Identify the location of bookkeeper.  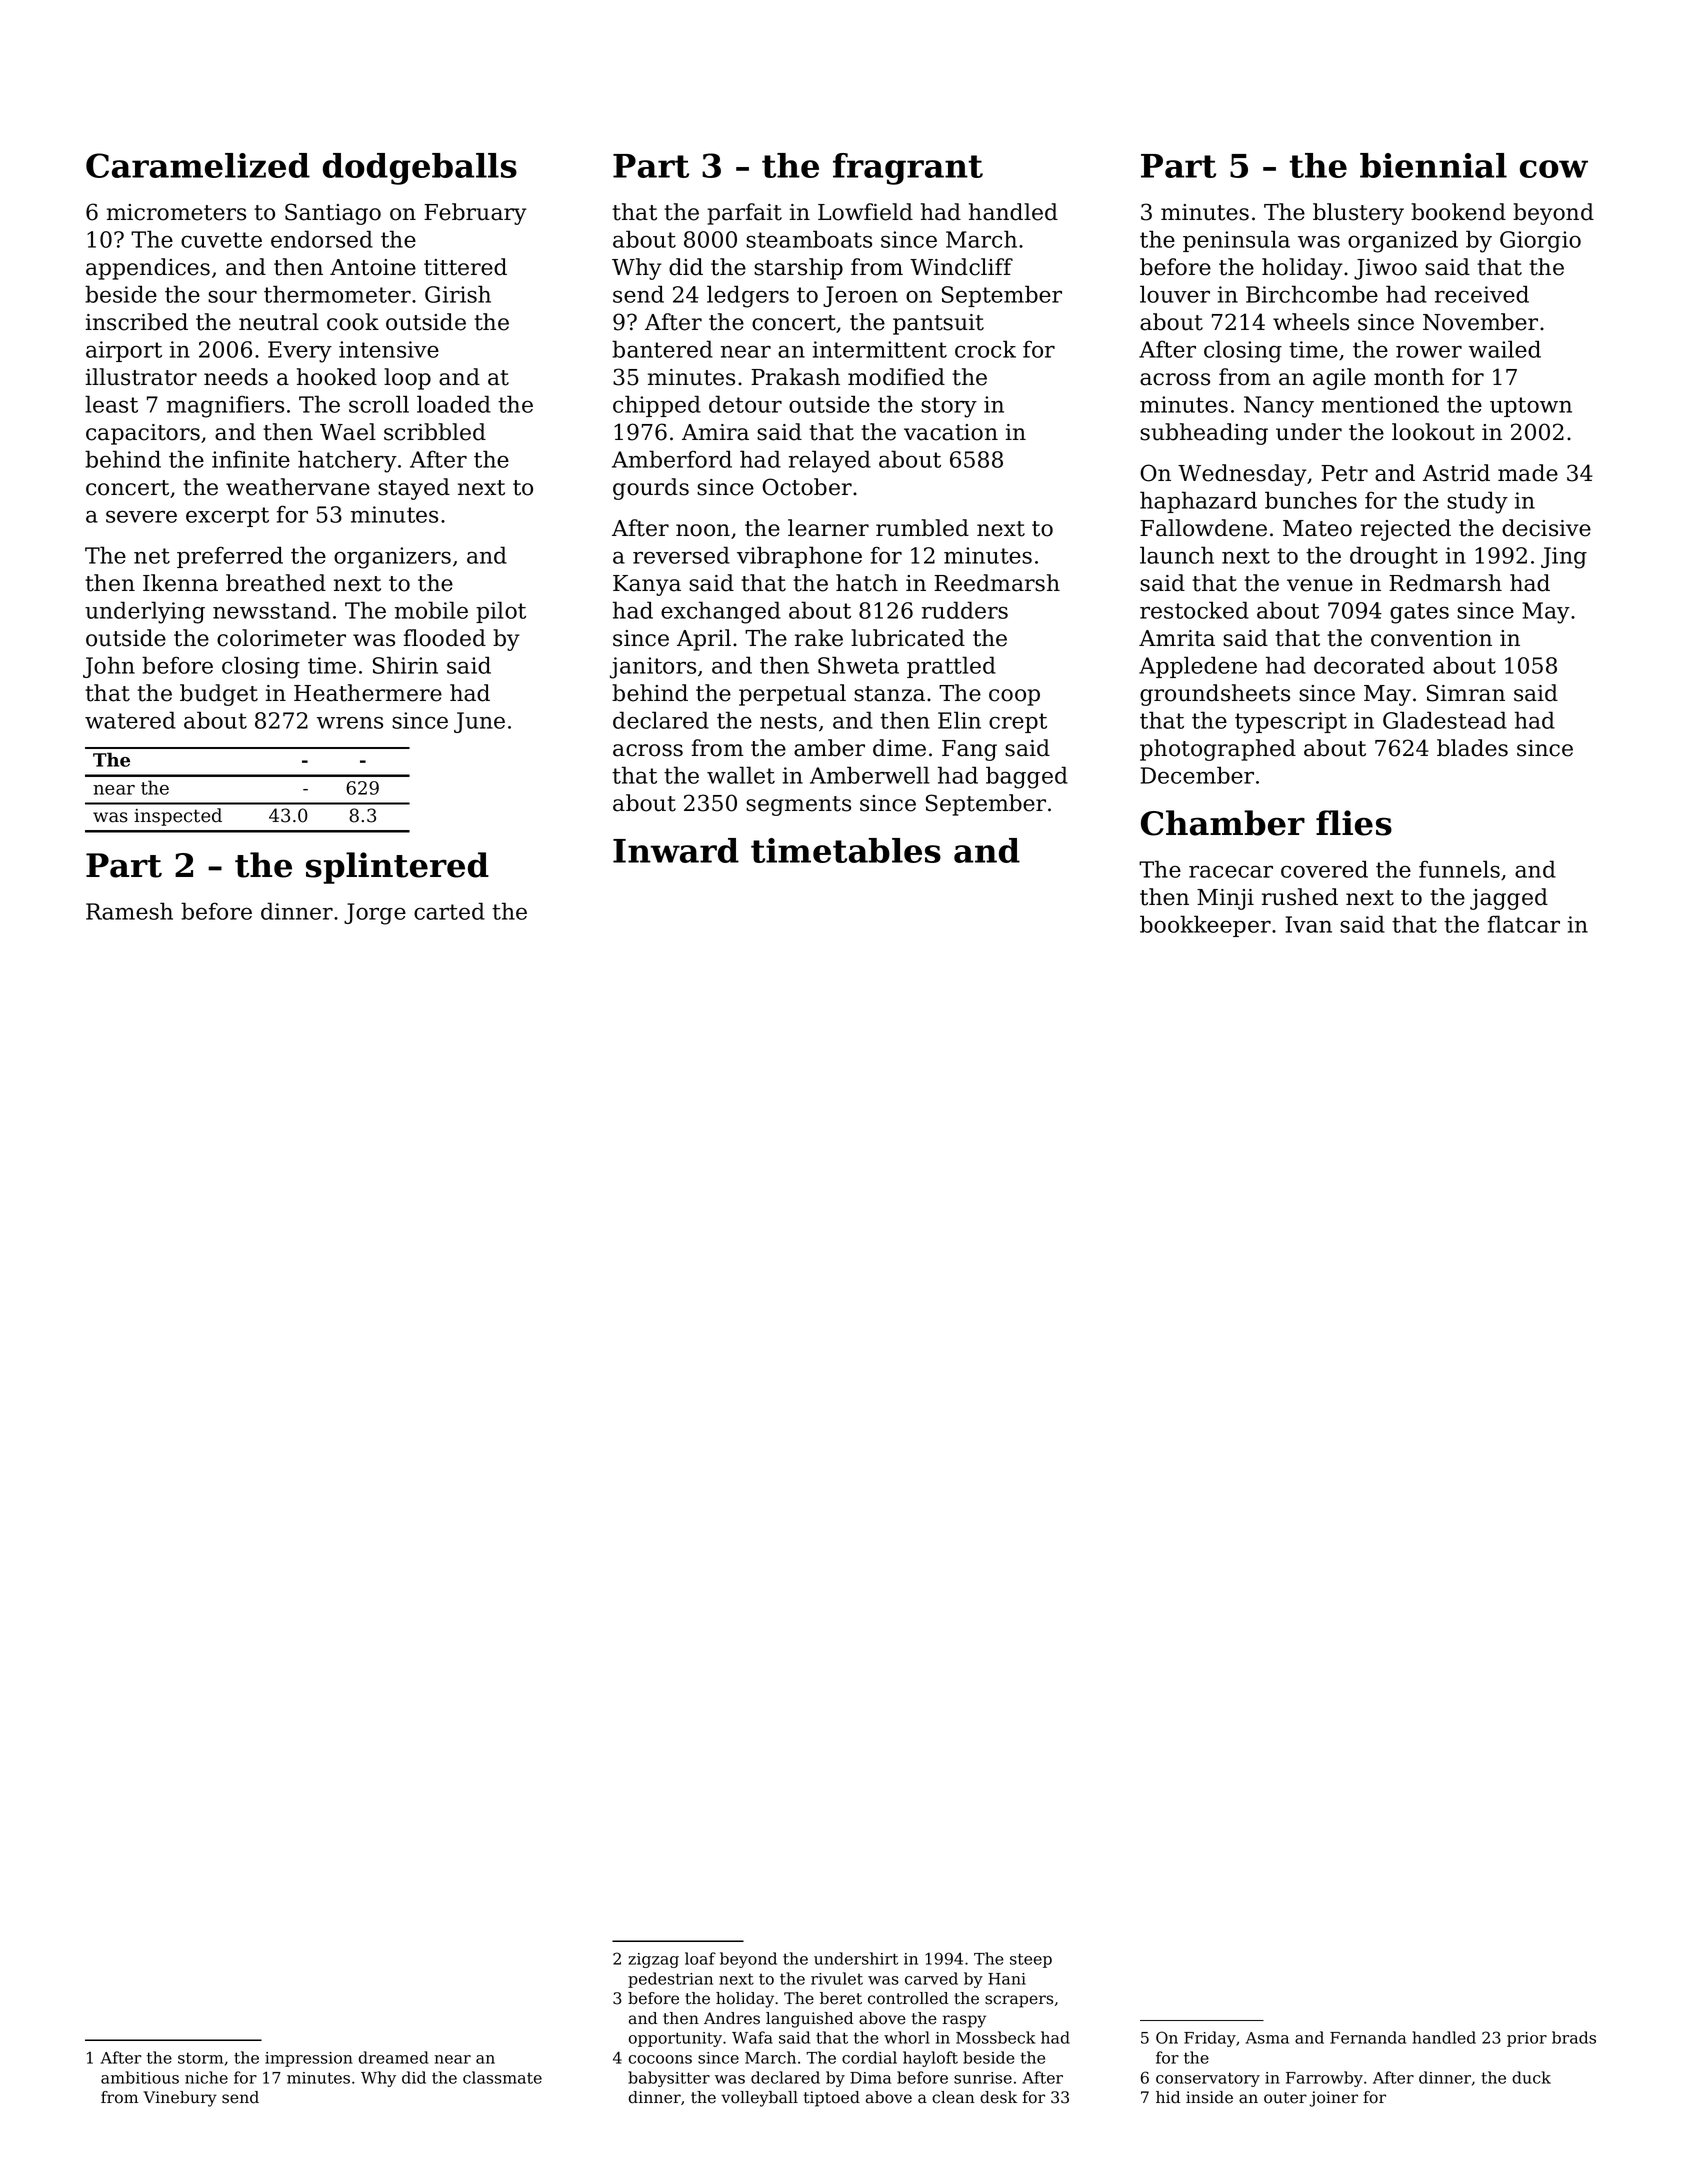
(1205, 926).
